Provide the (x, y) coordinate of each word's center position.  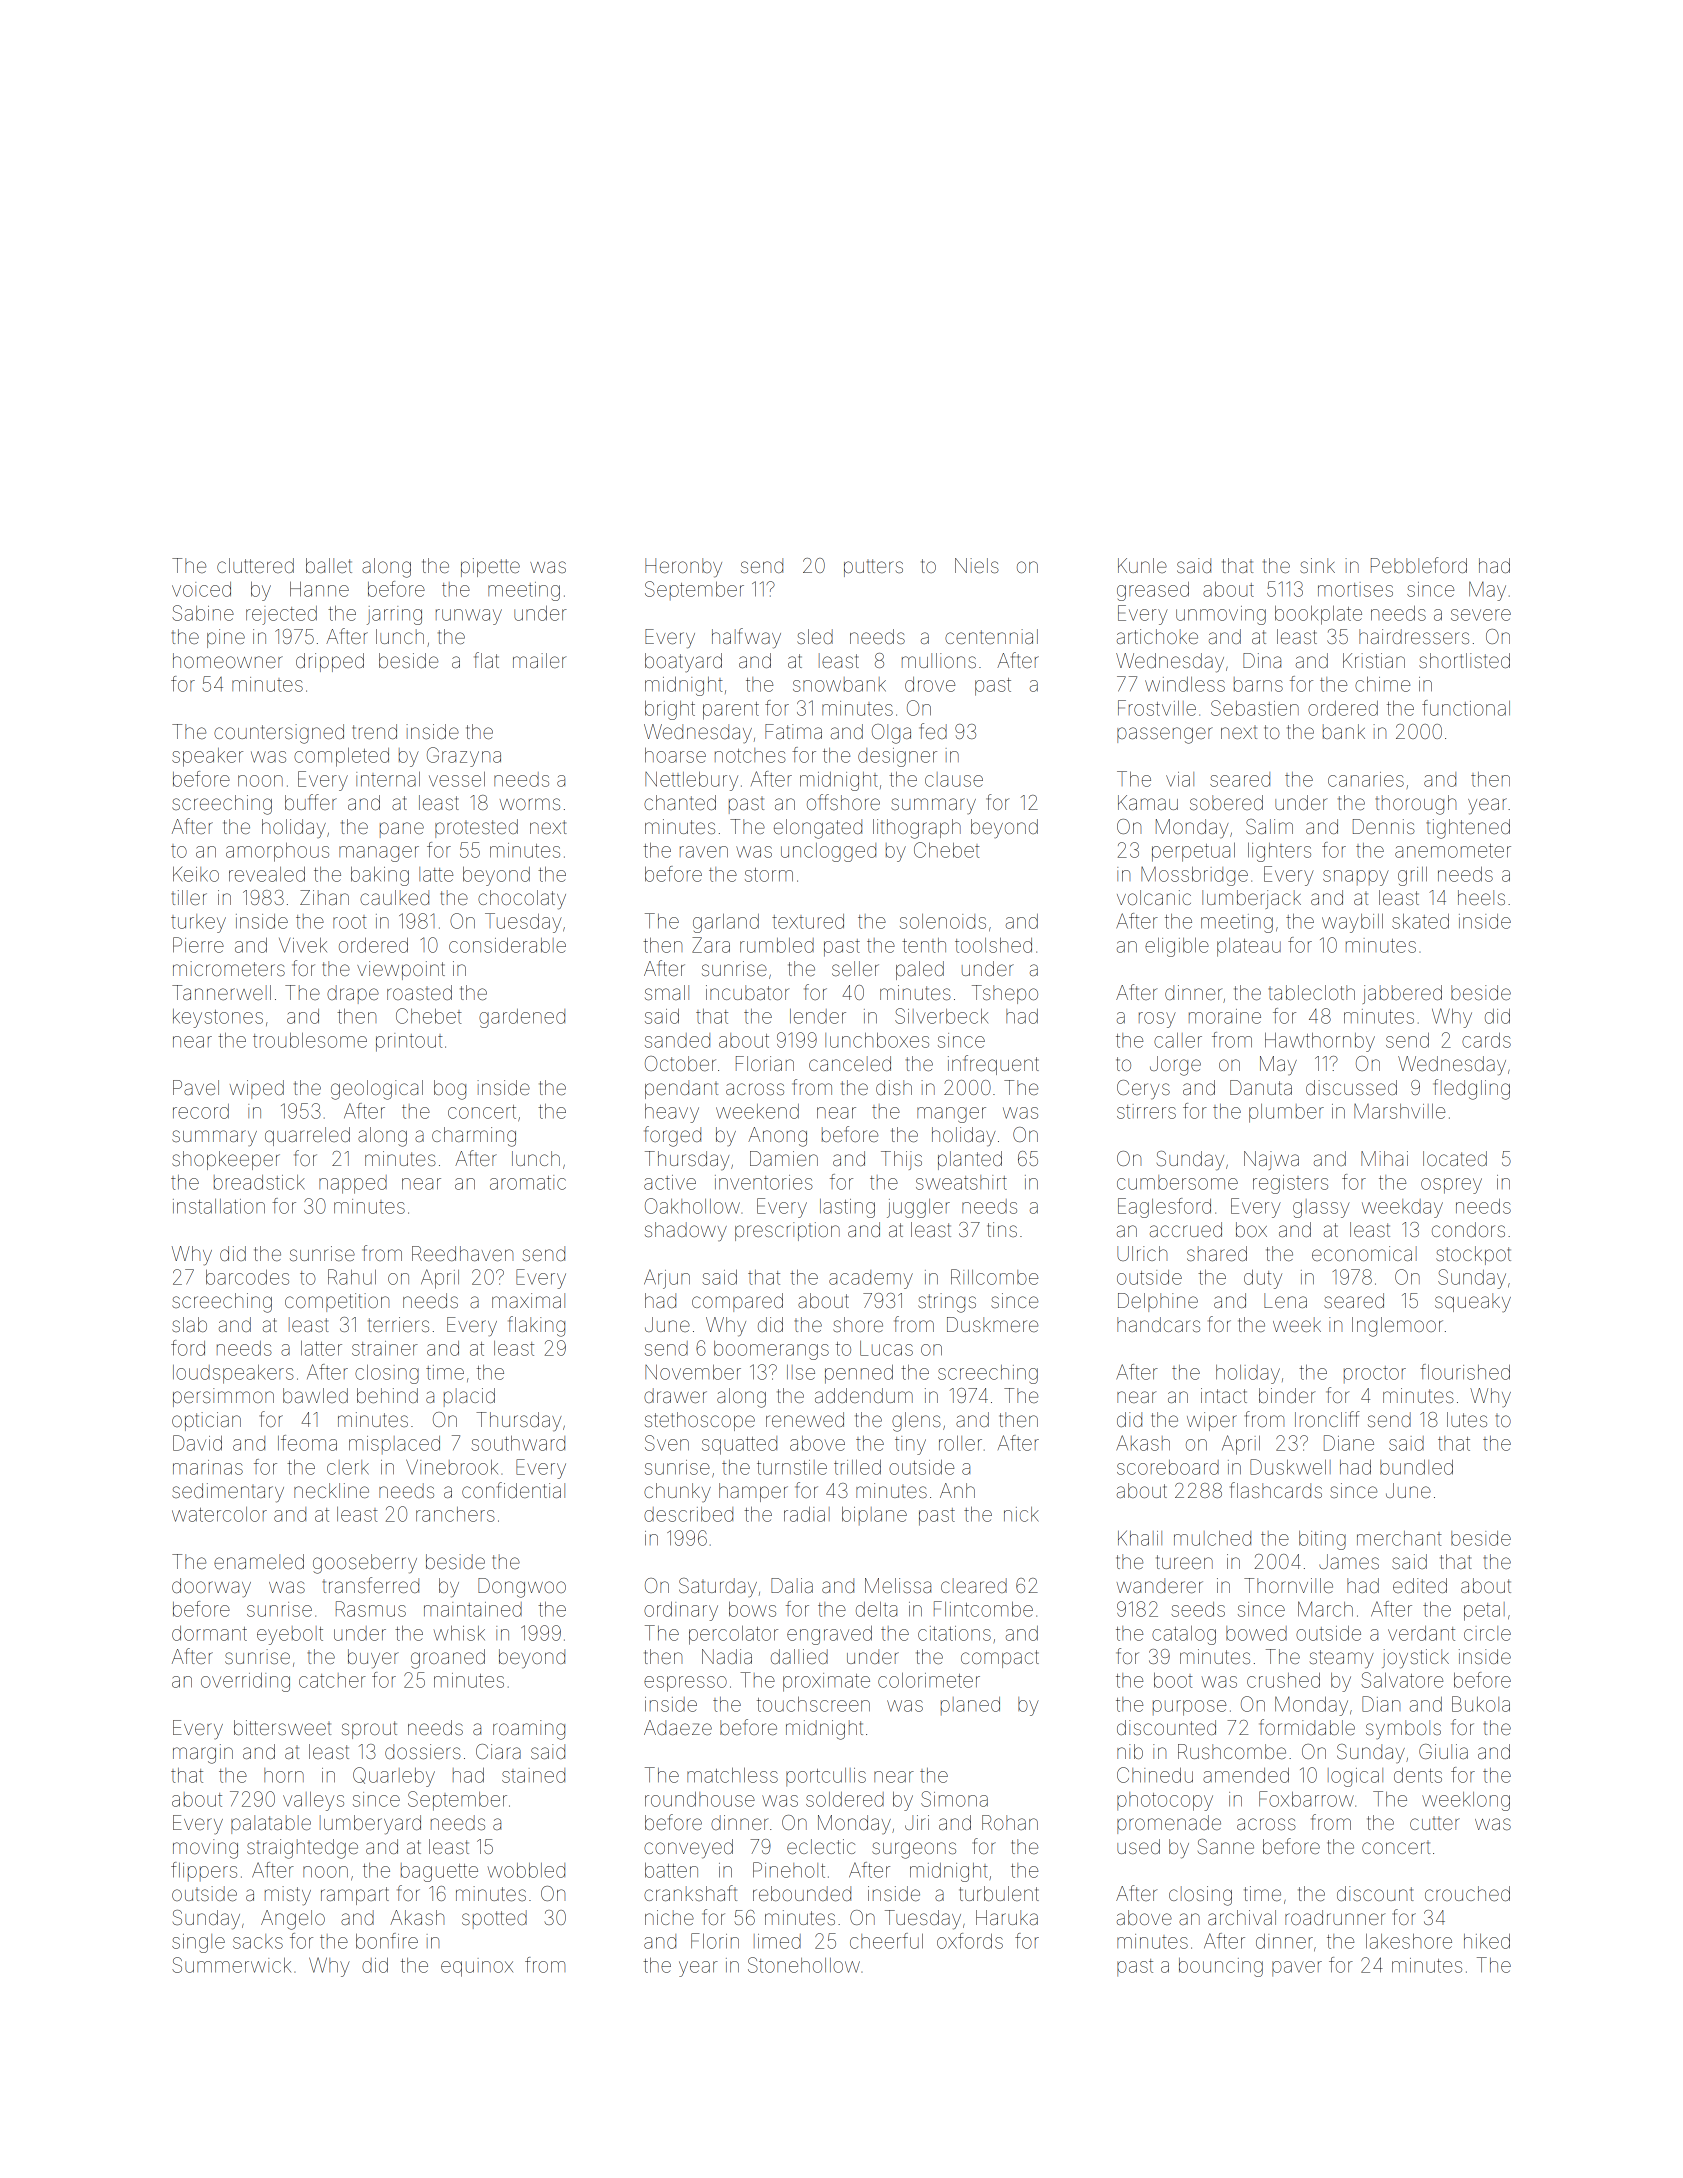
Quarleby (394, 1777)
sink (1317, 565)
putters (873, 568)
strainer (385, 1348)
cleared (974, 1585)
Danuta (1261, 1087)
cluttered (255, 565)
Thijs (901, 1160)
